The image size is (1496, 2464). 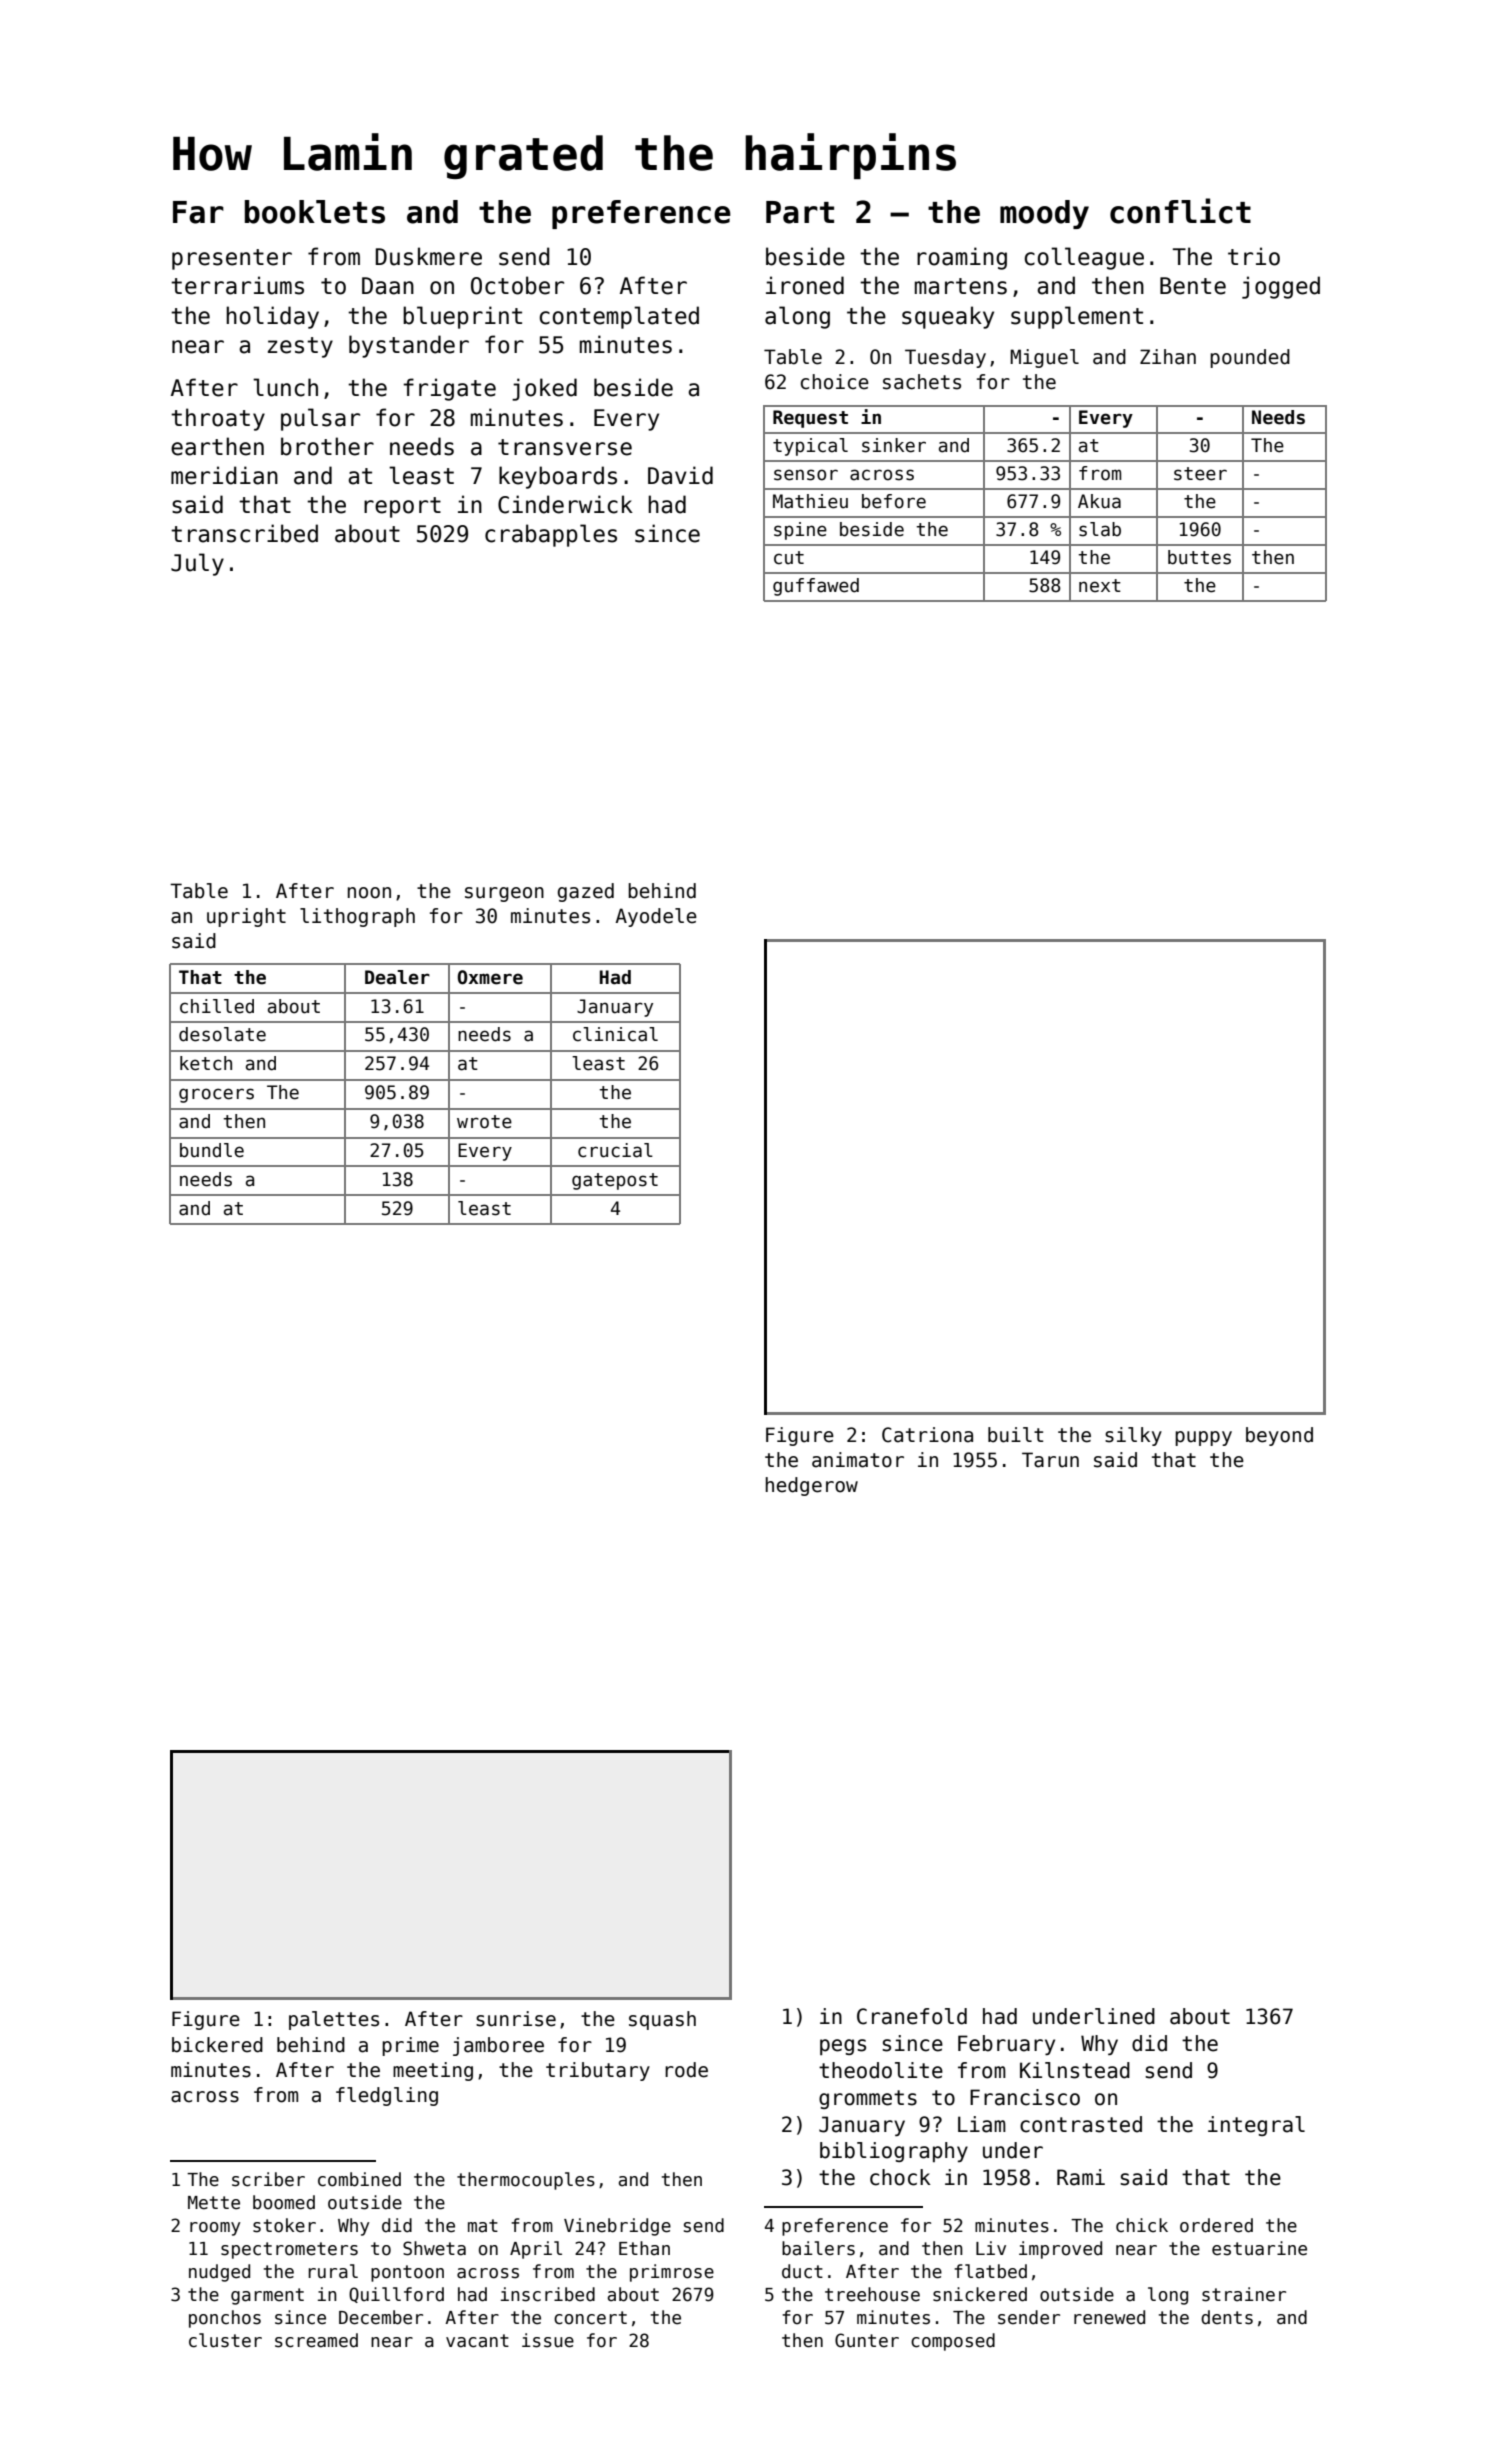 What do you see at coordinates (212, 1150) in the document?
I see `bundle` at bounding box center [212, 1150].
